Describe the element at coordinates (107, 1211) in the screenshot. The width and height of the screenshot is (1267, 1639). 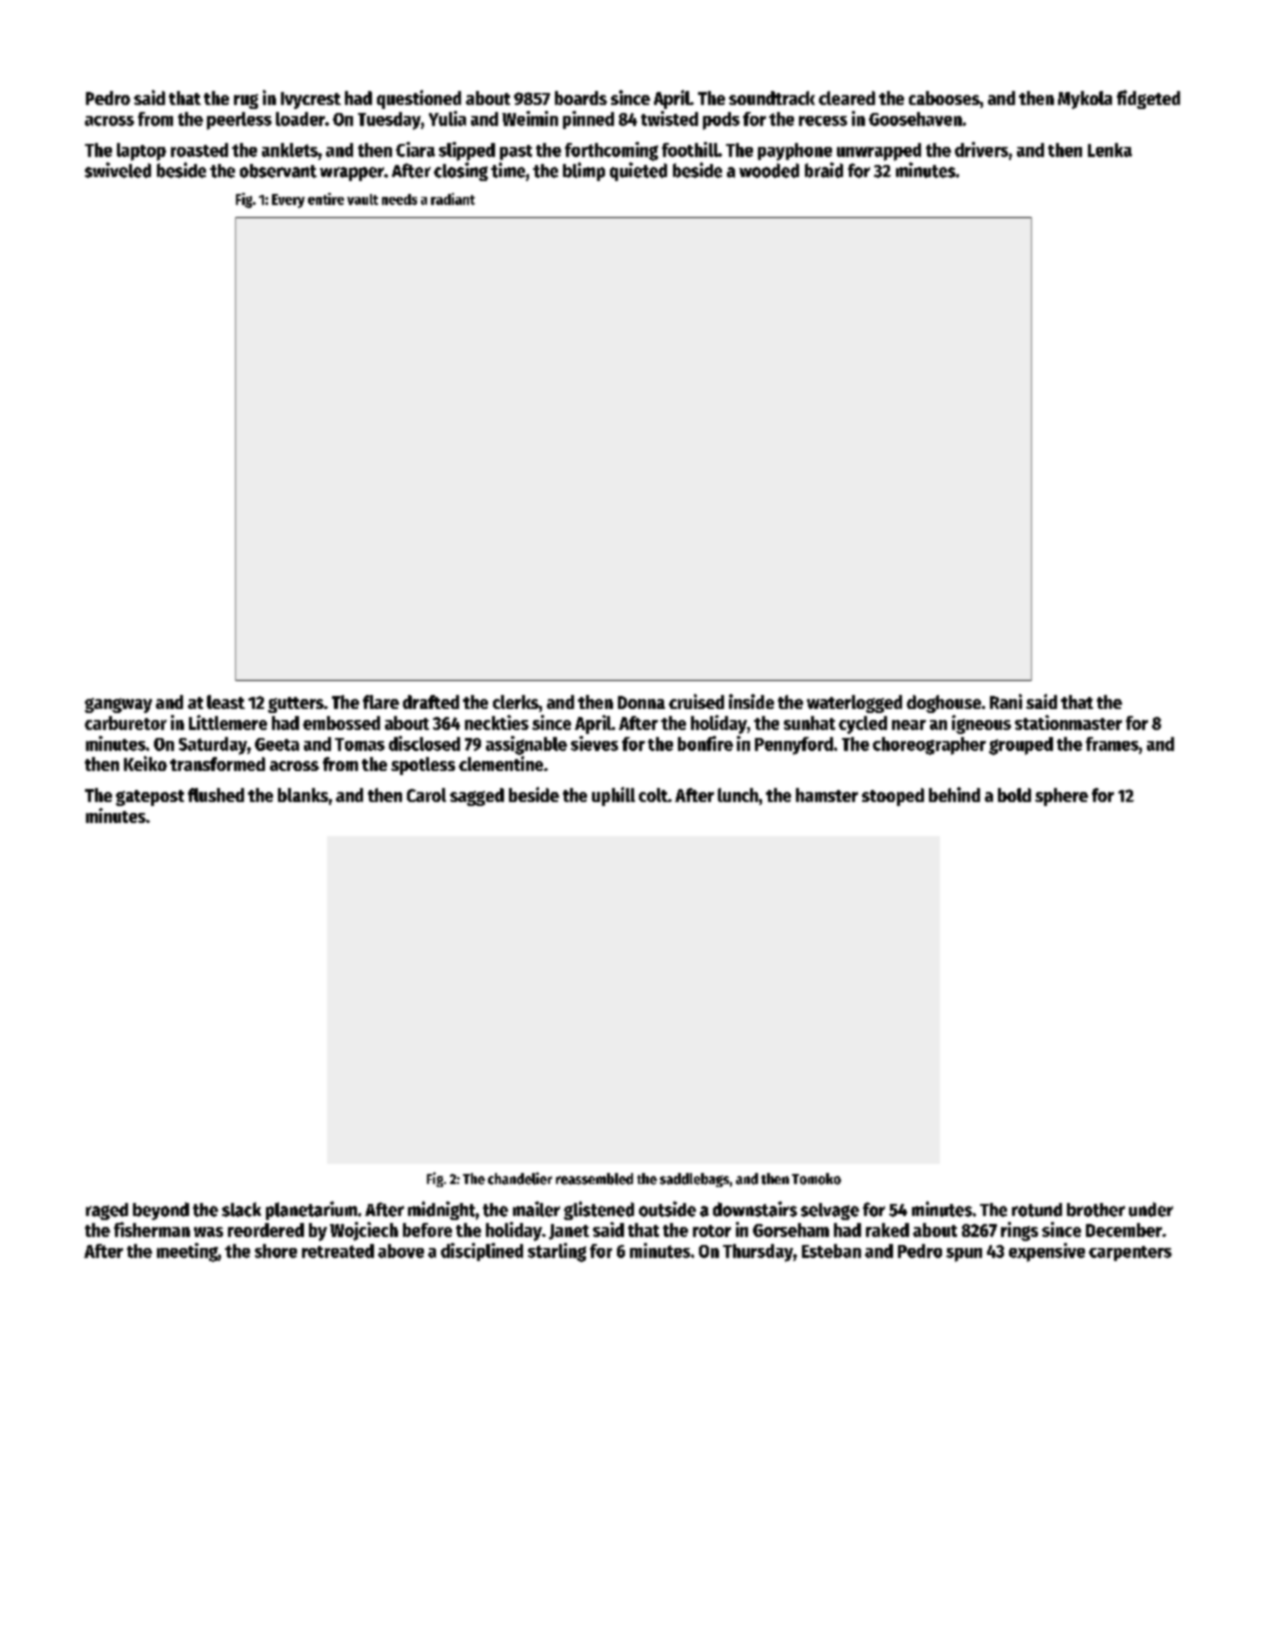
I see `raged` at that location.
